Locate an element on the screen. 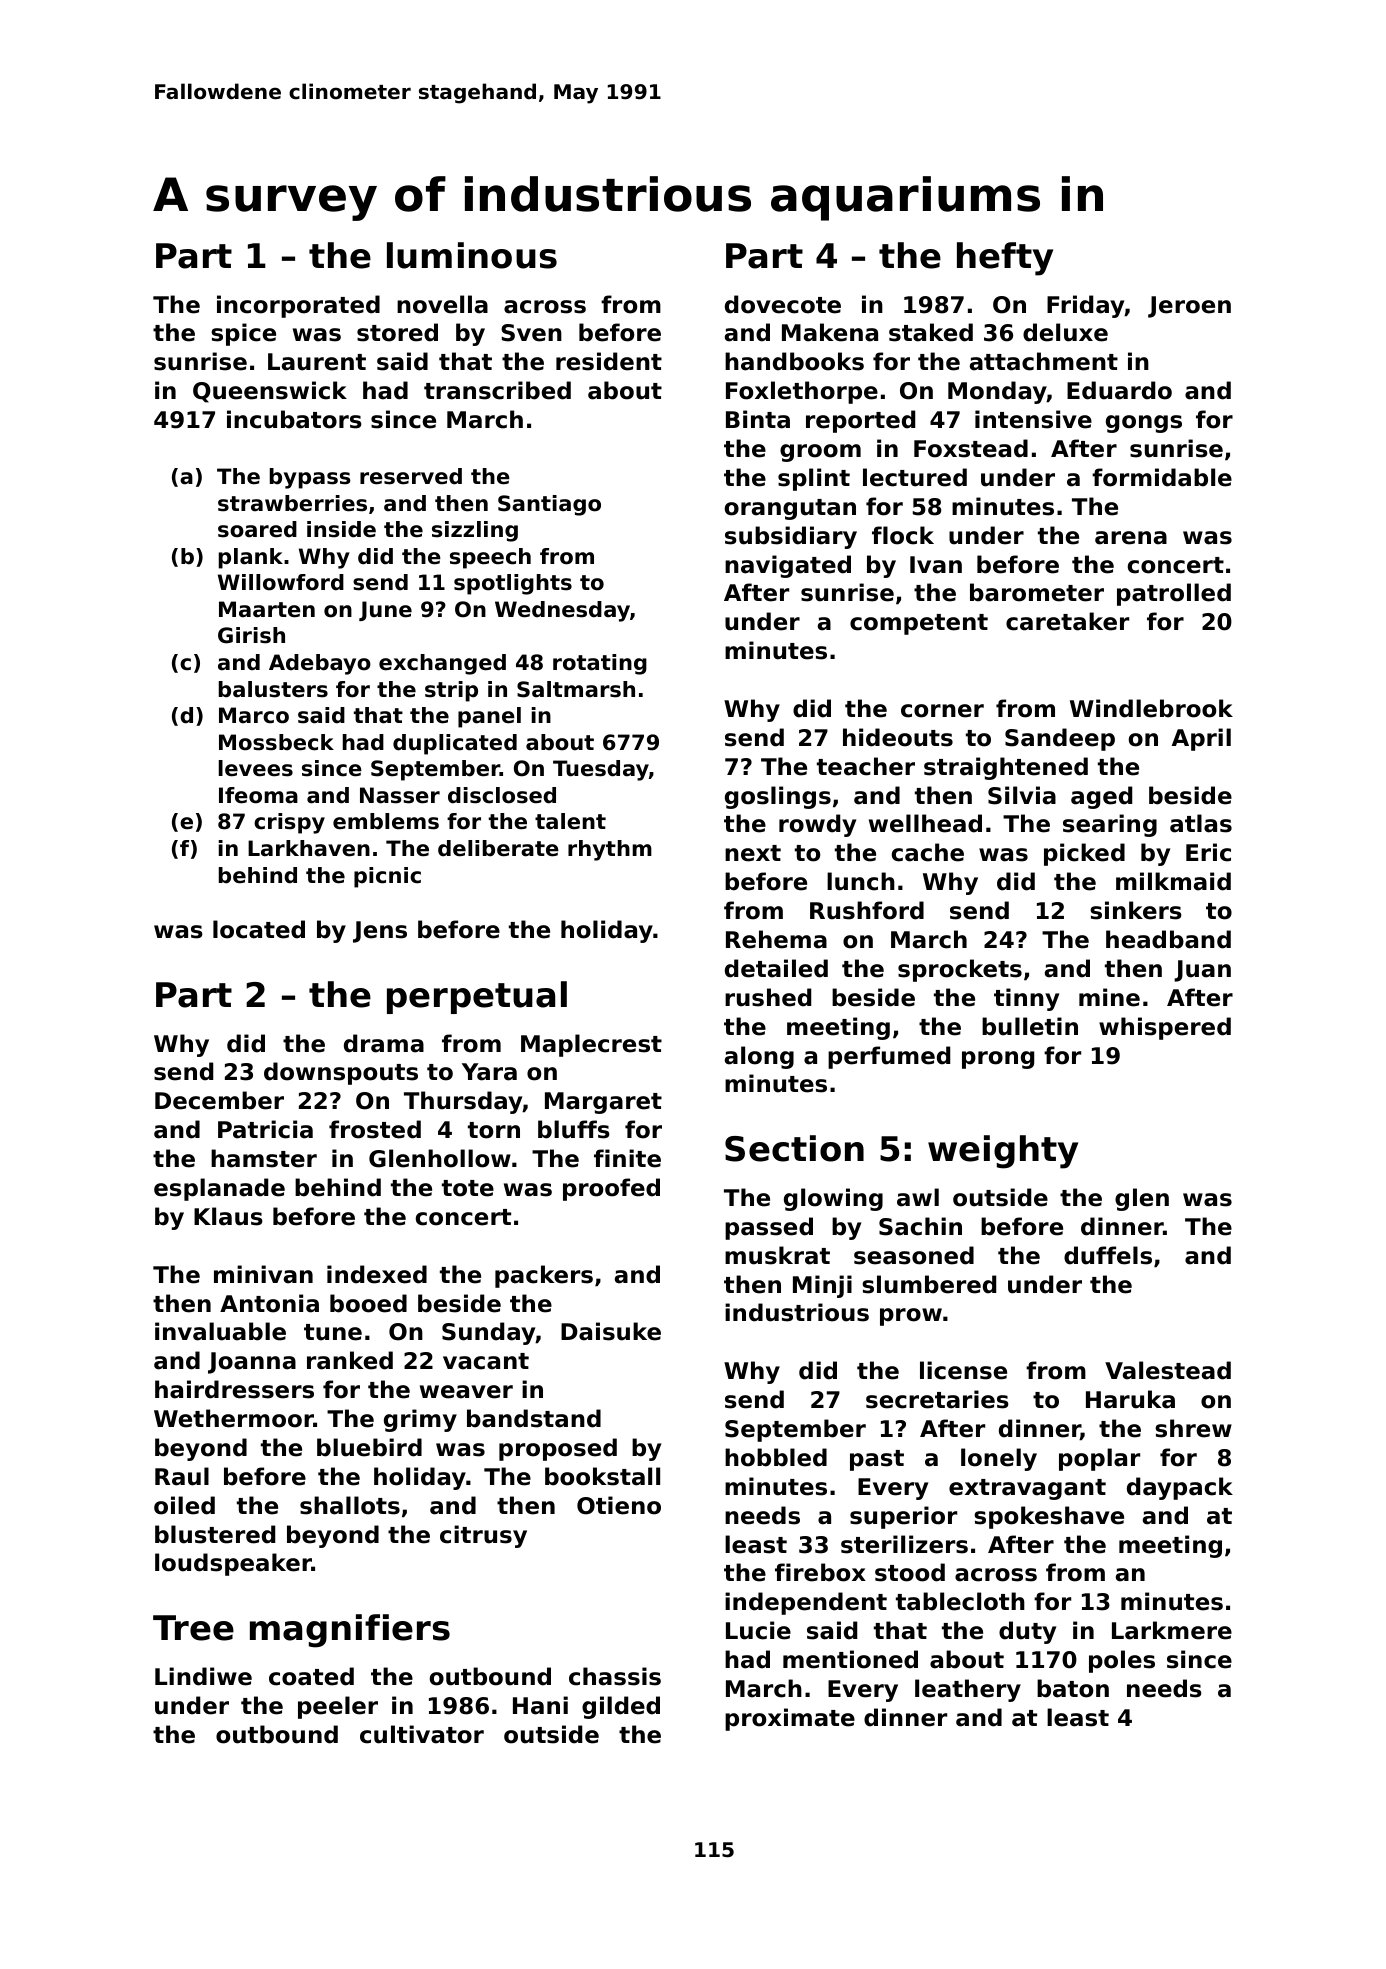 The width and height of the screenshot is (1386, 1969). formidable is located at coordinates (1162, 477).
